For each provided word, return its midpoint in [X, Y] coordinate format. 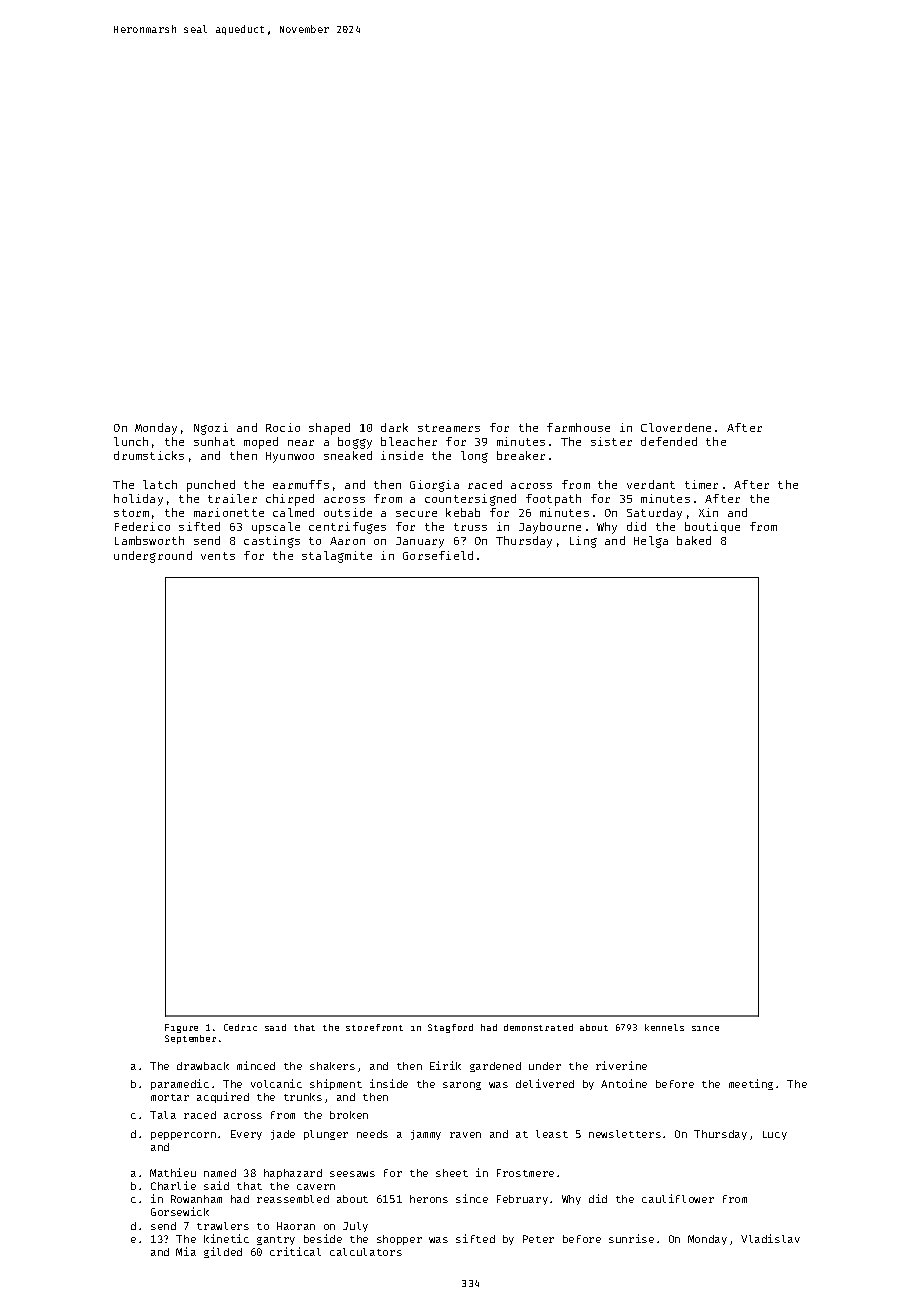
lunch [131, 441]
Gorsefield [438, 555]
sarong [462, 1086]
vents [218, 556]
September [190, 1039]
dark [394, 427]
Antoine [624, 1083]
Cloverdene [676, 427]
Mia [186, 1251]
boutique [712, 527]
